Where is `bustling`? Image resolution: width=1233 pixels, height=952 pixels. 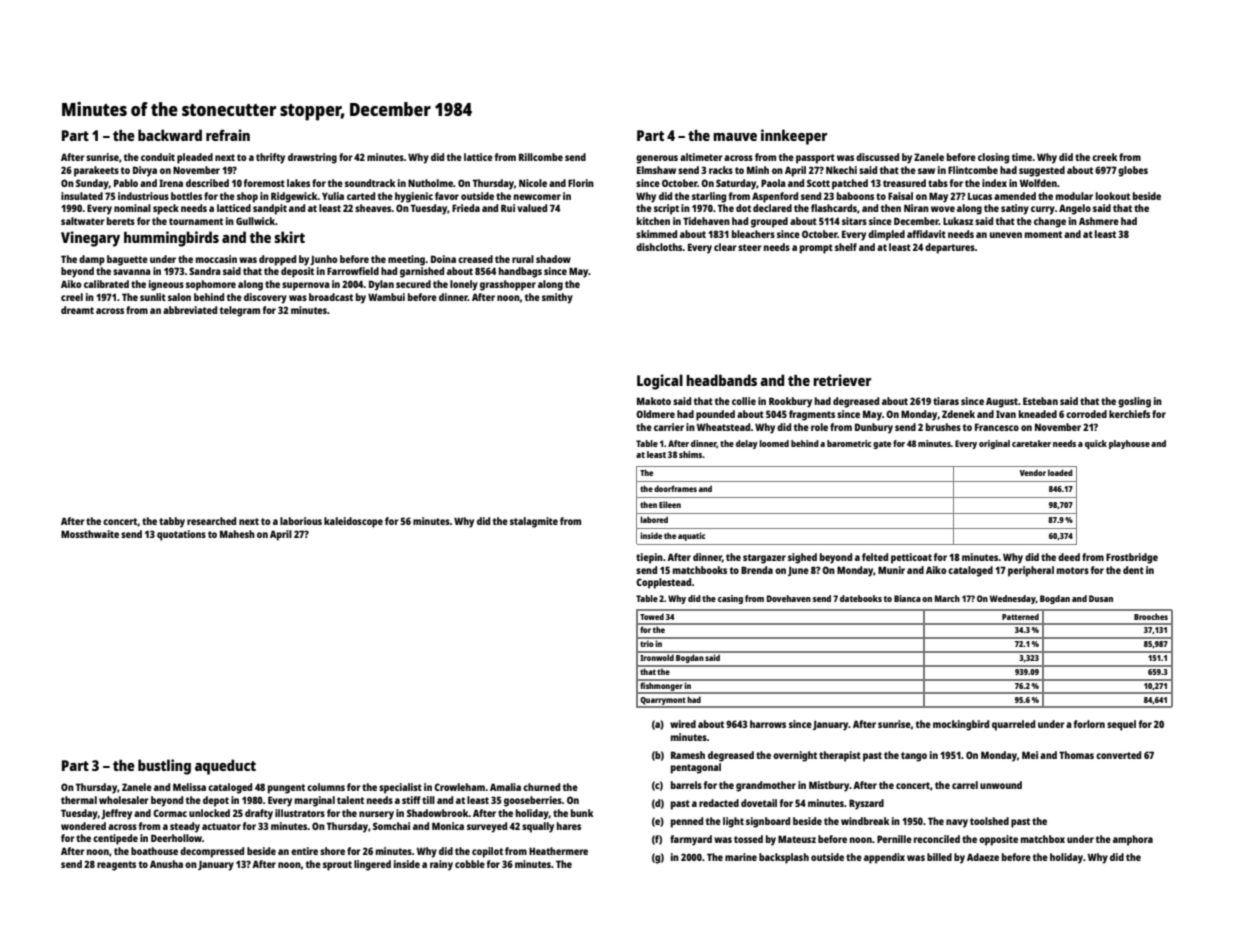
bustling is located at coordinates (164, 767).
